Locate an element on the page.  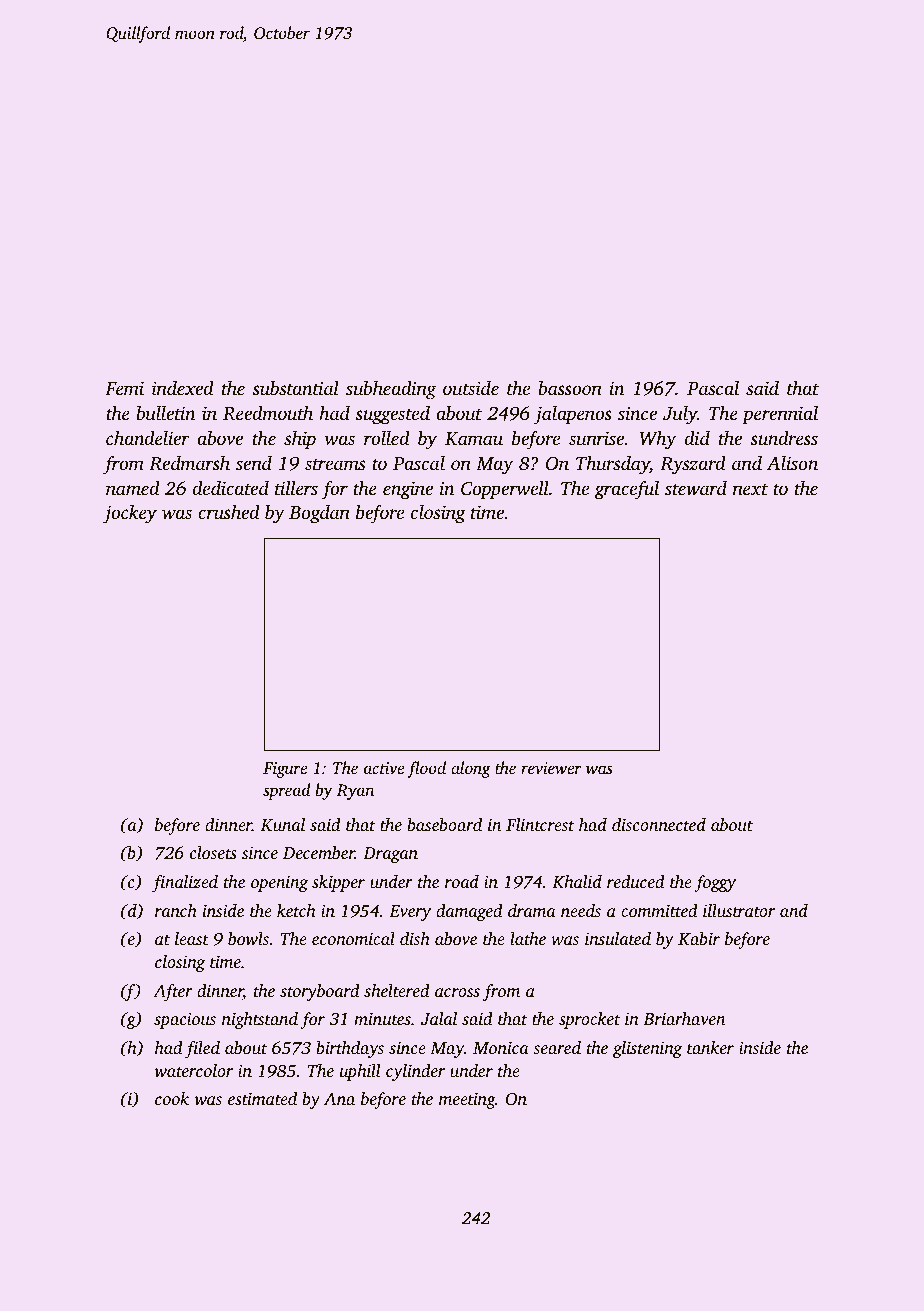
crushed is located at coordinates (229, 512).
